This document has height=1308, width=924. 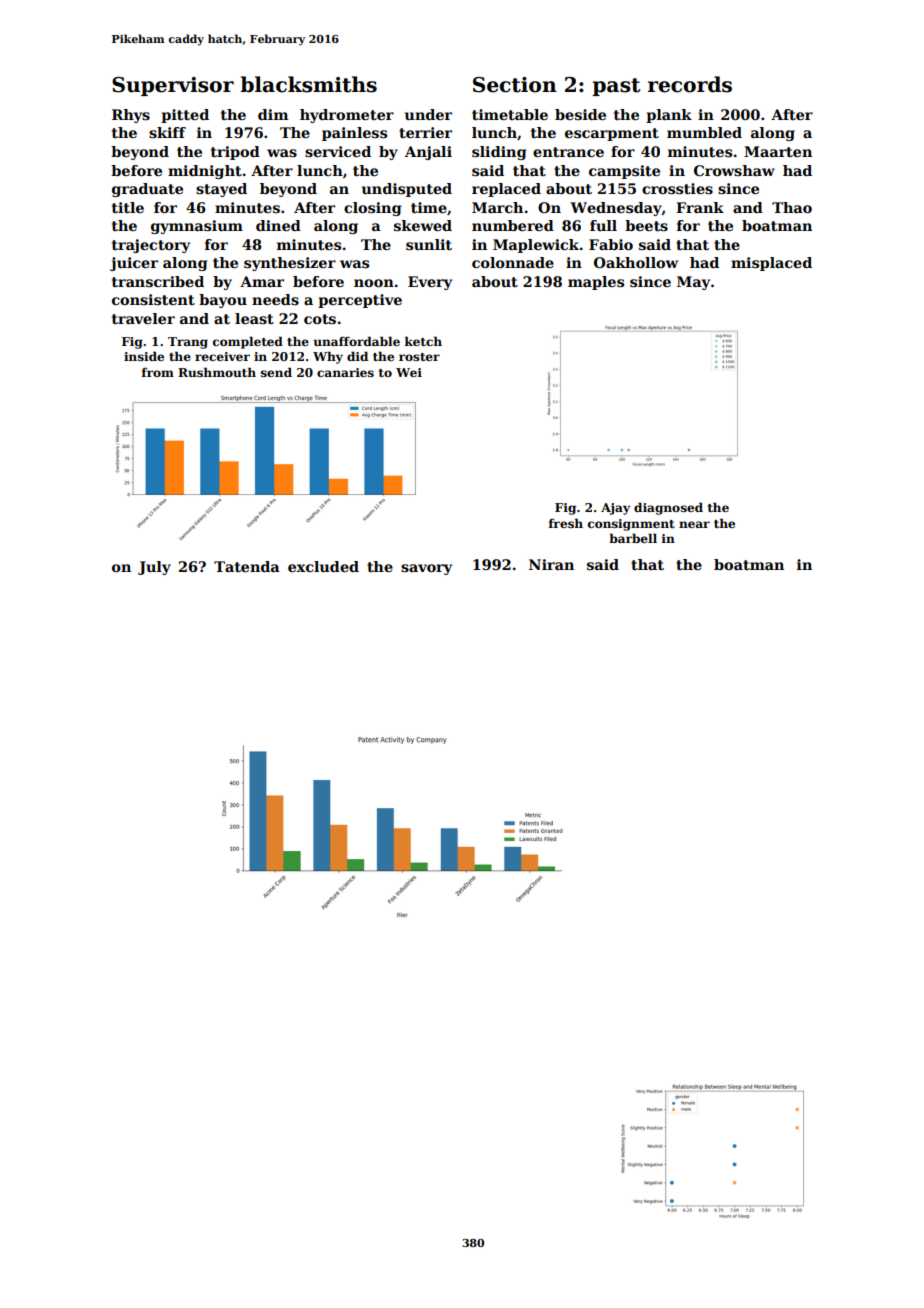 I want to click on bayou, so click(x=223, y=301).
